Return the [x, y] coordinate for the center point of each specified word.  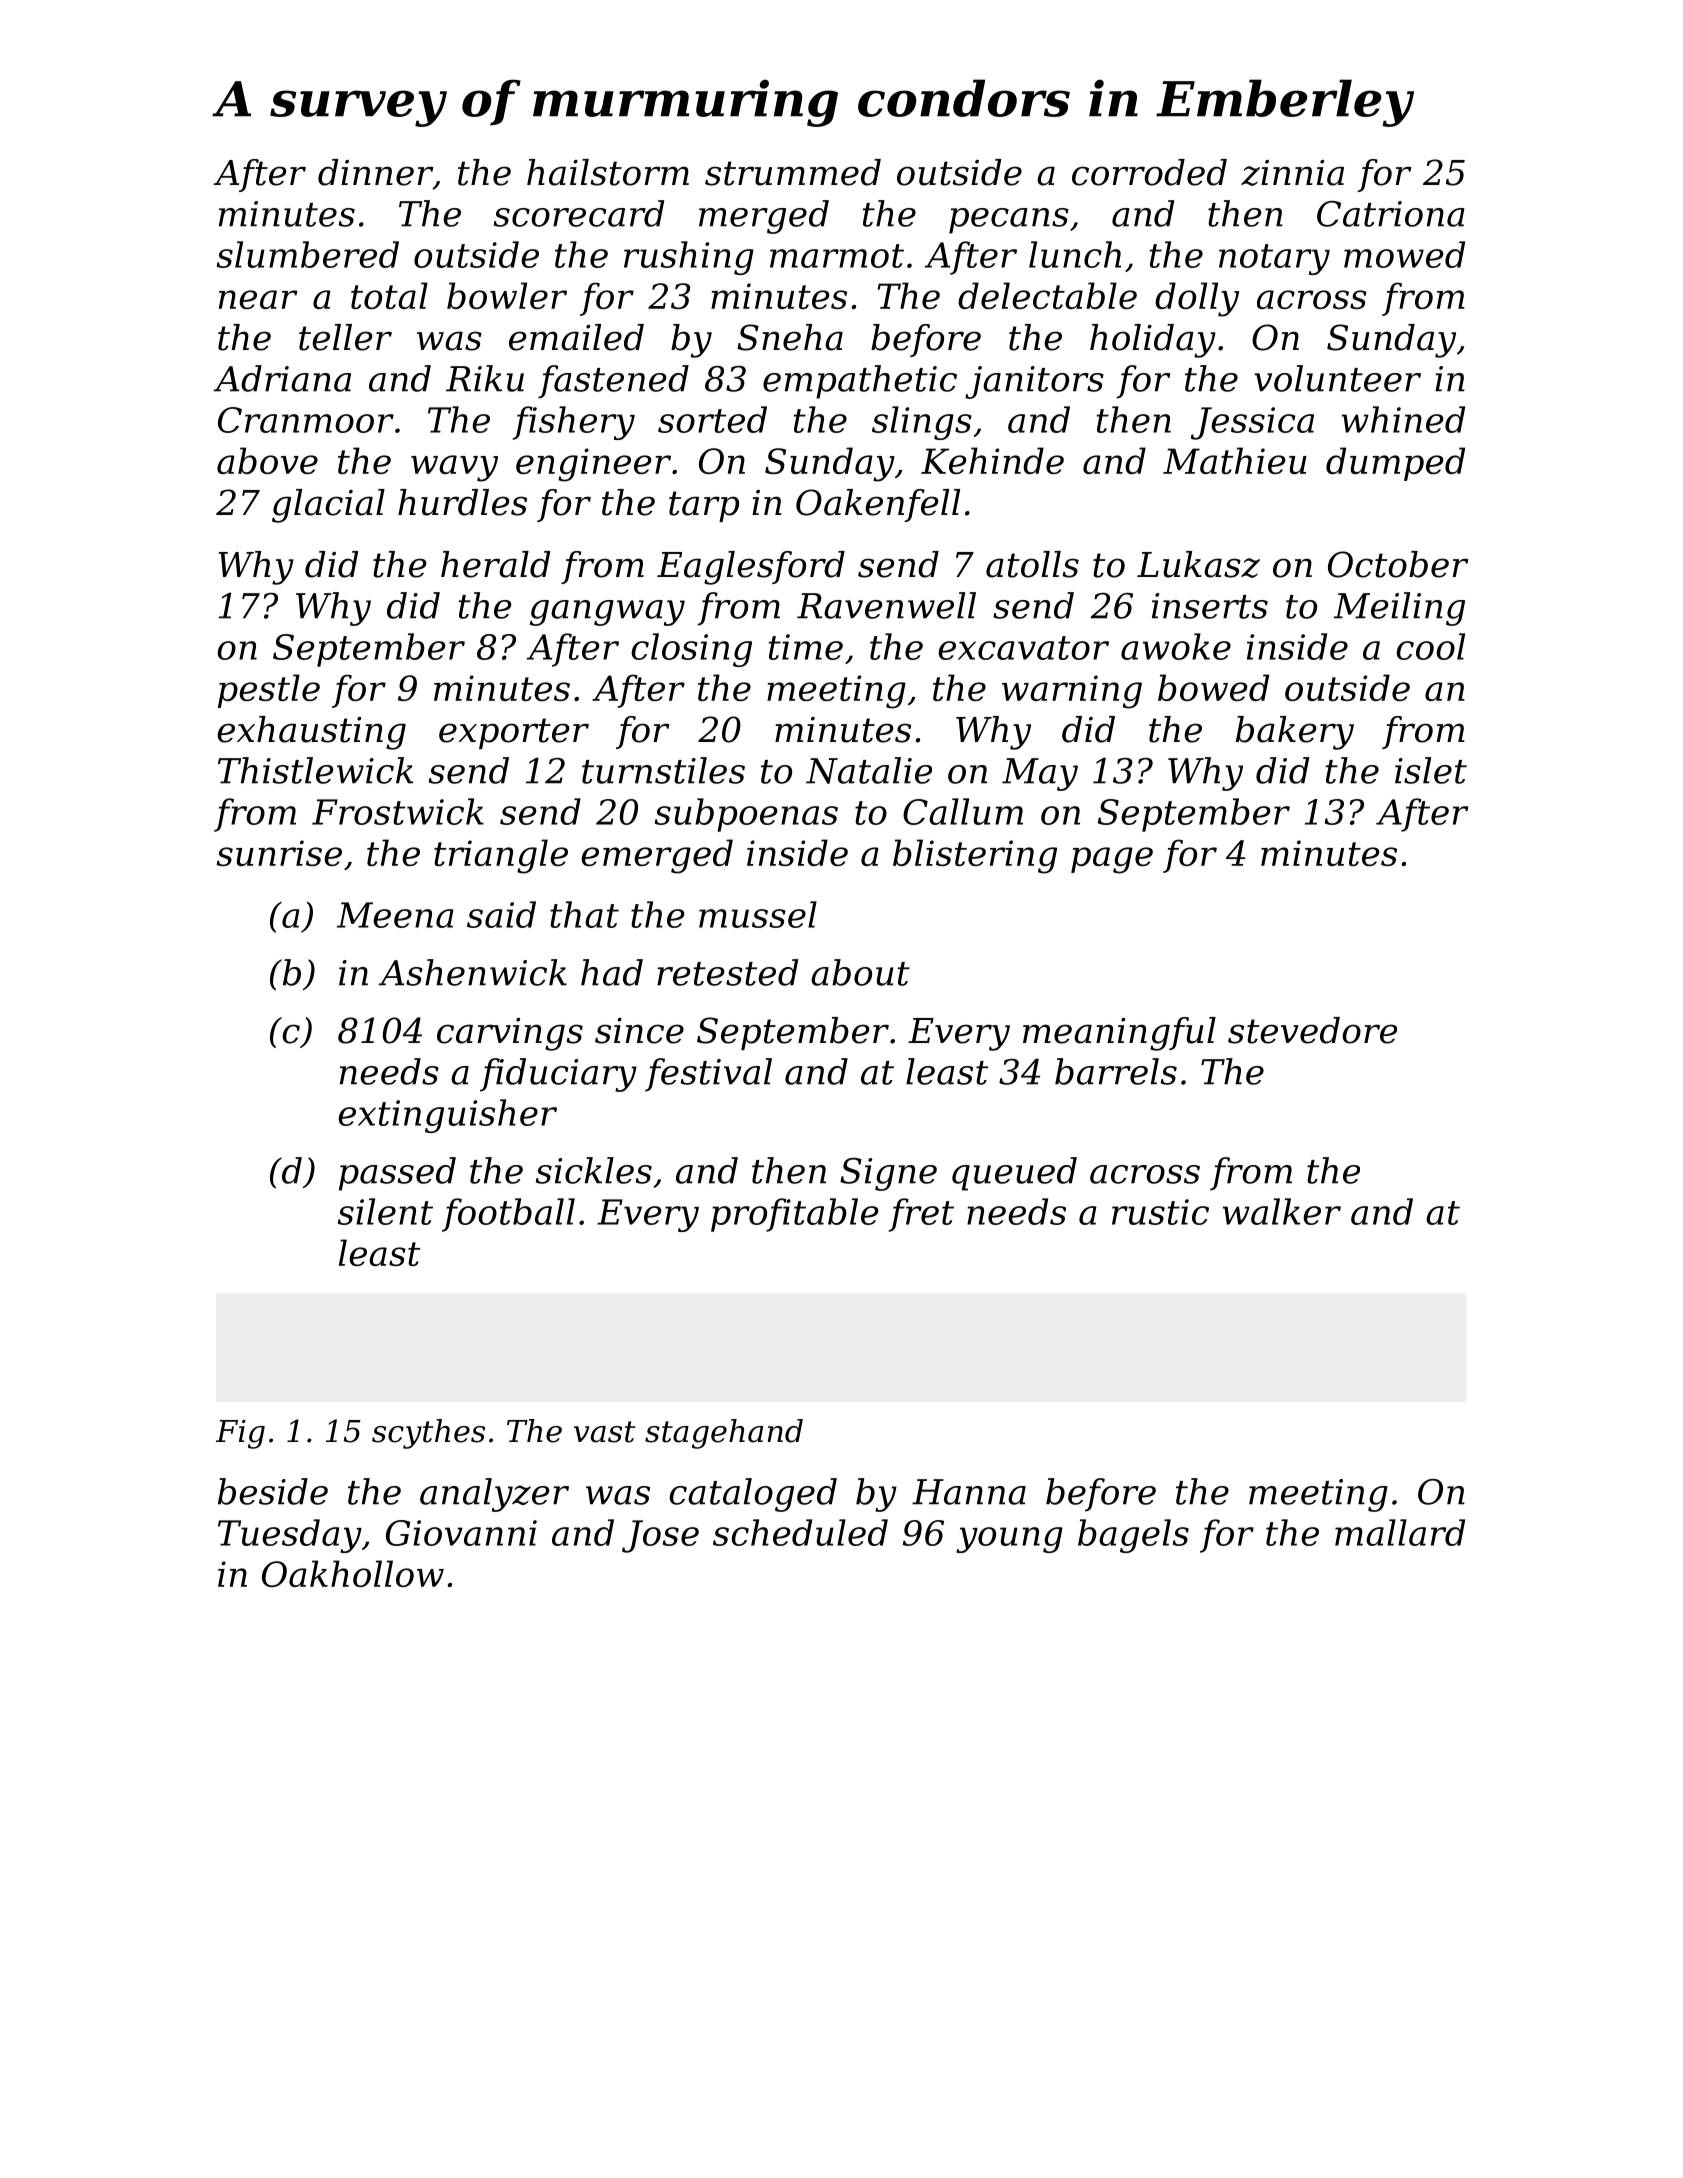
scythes [428, 1434]
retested [728, 972]
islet [1431, 770]
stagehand [724, 1434]
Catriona [1391, 214]
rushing [689, 258]
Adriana [282, 378]
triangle [501, 856]
